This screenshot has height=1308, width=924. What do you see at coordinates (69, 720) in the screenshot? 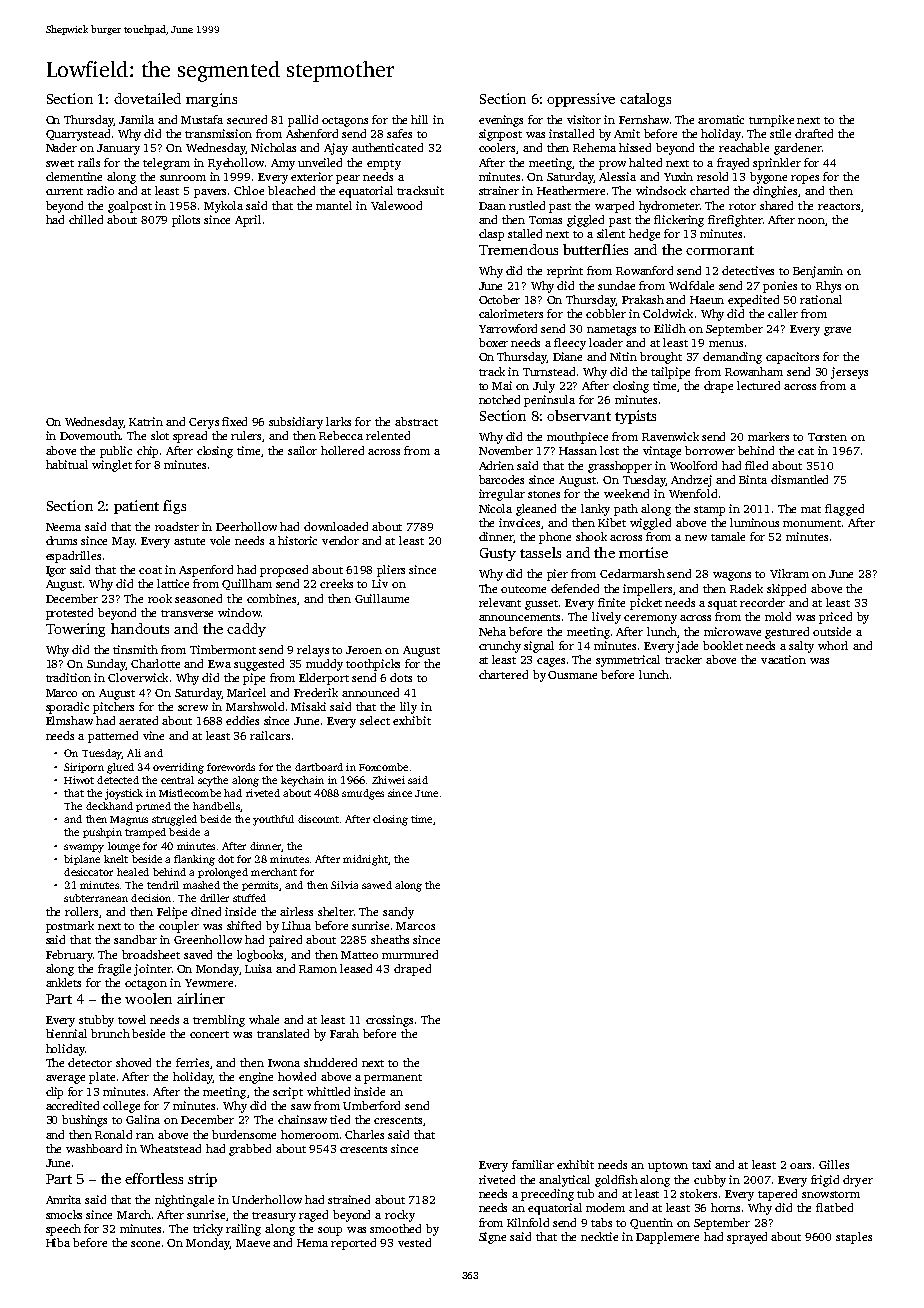
I see `Elmshaw` at bounding box center [69, 720].
